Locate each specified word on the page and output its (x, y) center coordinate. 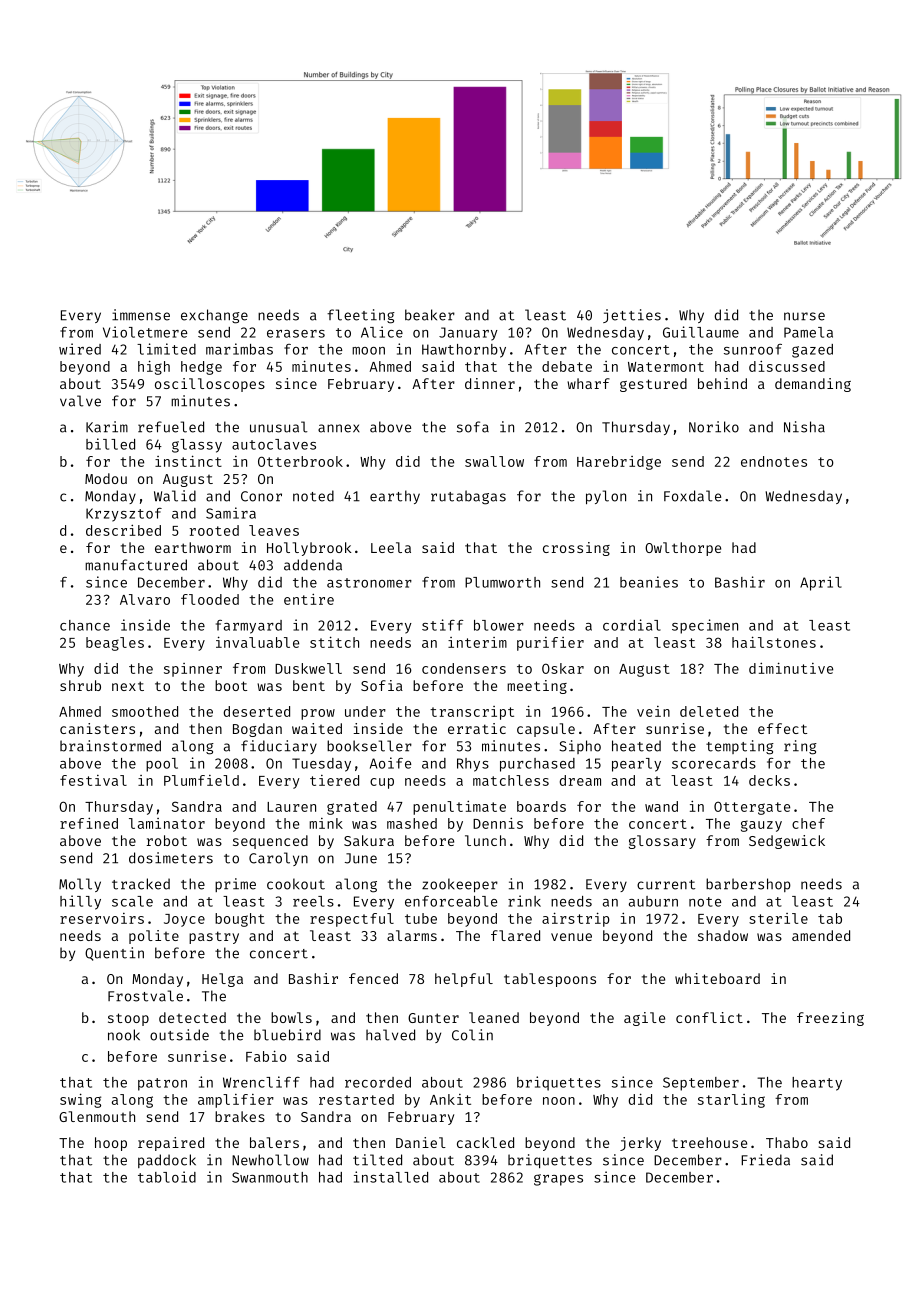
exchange (214, 316)
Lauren (291, 807)
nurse (804, 316)
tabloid (167, 1177)
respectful (352, 920)
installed (391, 1177)
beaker (430, 315)
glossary (662, 842)
